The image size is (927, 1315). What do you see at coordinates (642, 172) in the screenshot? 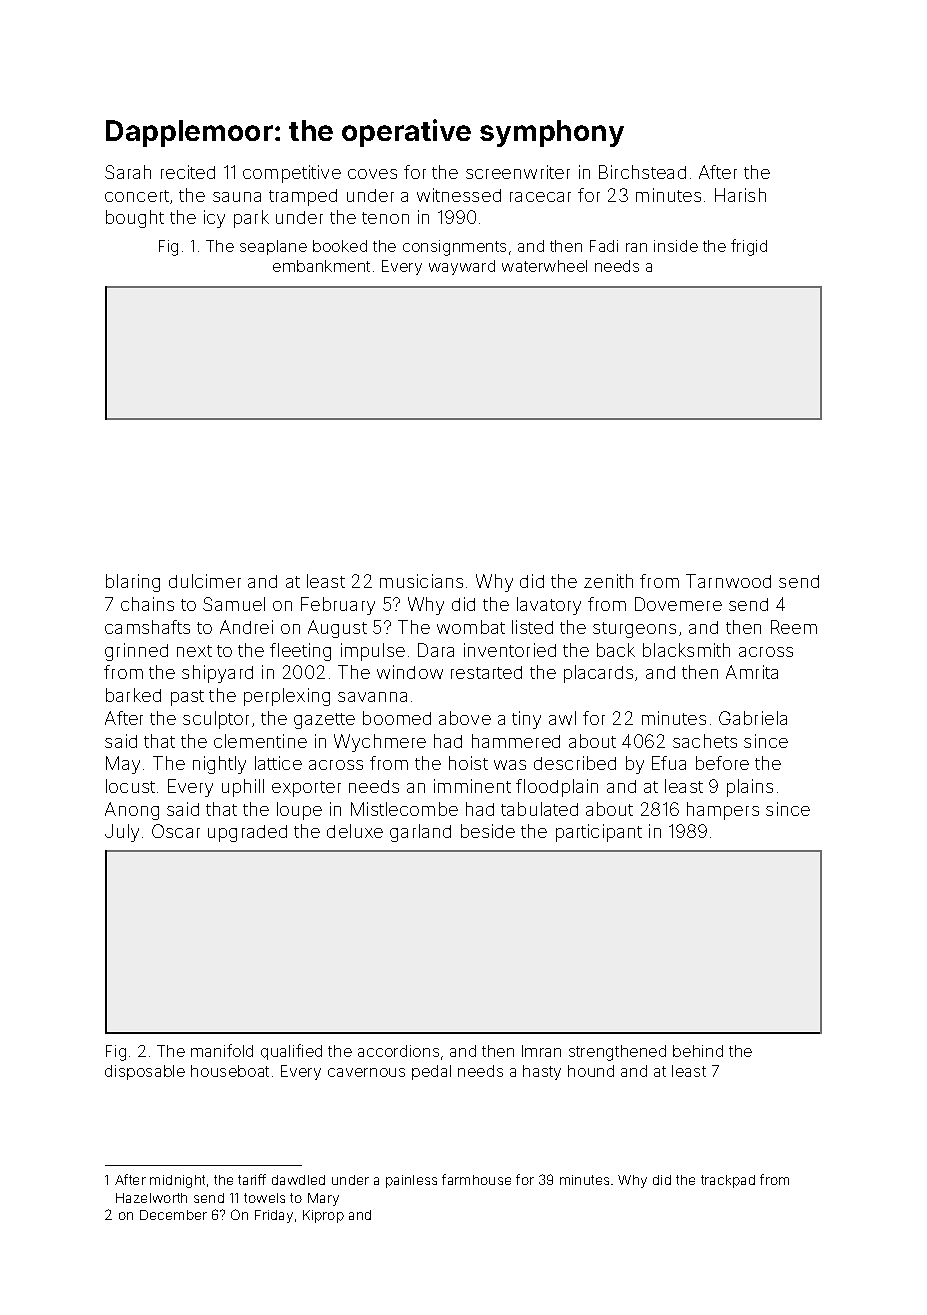
I see `Birchstead` at bounding box center [642, 172].
